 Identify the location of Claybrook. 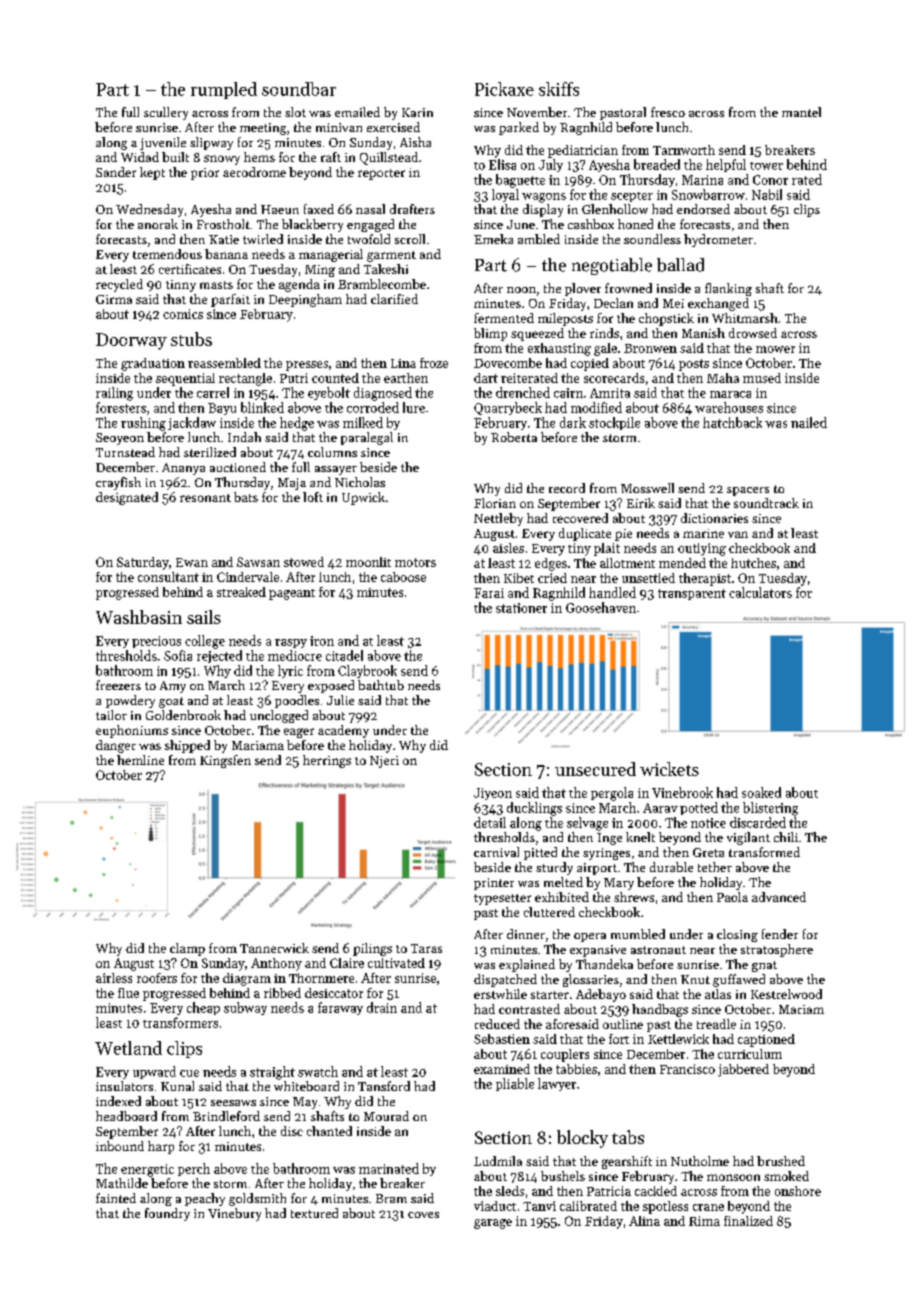
(367, 671).
